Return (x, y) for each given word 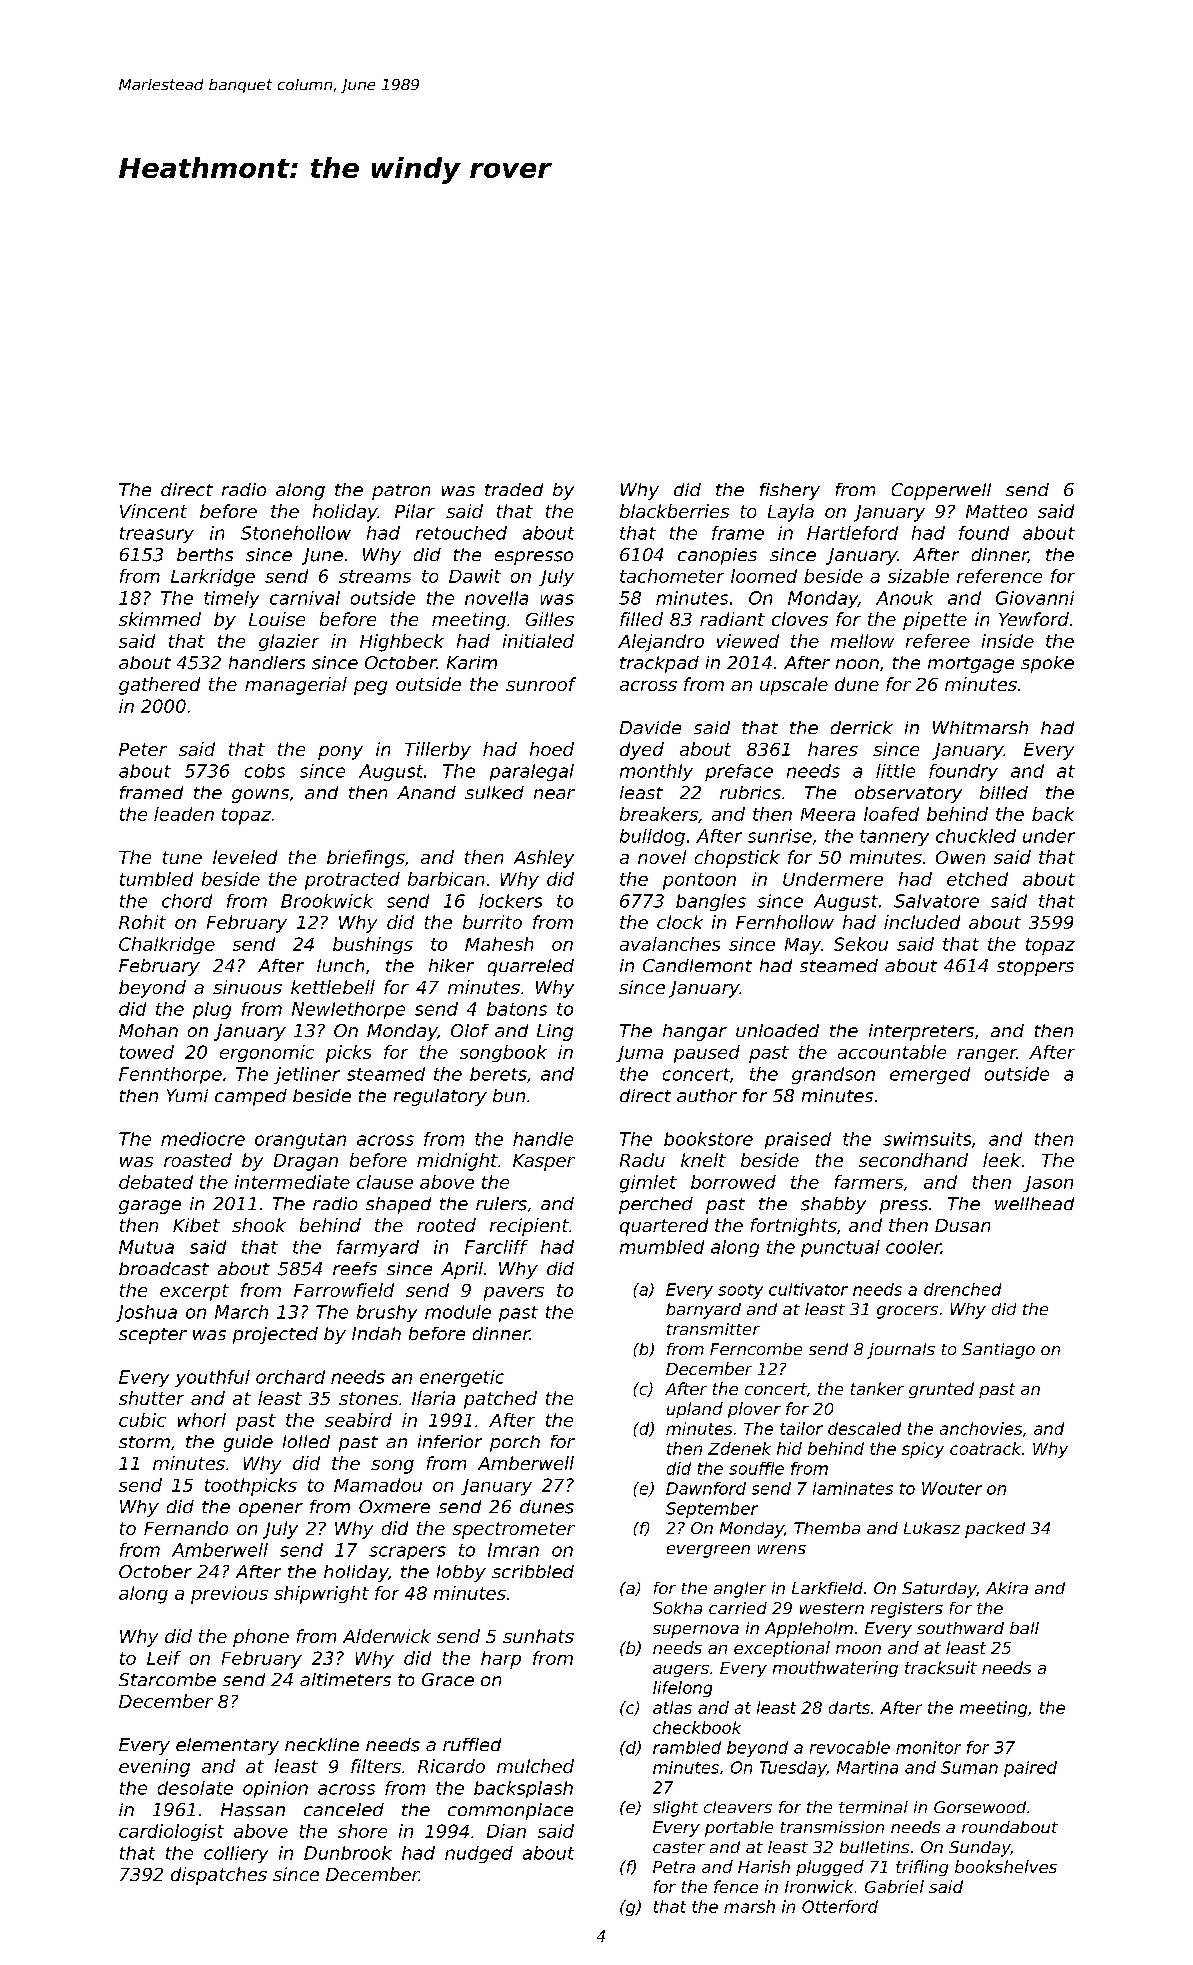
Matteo (996, 511)
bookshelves (1006, 1866)
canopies (717, 556)
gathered (159, 686)
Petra (674, 1867)
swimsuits (927, 1139)
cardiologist (171, 1832)
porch (515, 1443)
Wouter (952, 1488)
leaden (184, 814)
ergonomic (267, 1053)
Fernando (186, 1528)
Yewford (1034, 619)
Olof (470, 1030)
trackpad (659, 664)
